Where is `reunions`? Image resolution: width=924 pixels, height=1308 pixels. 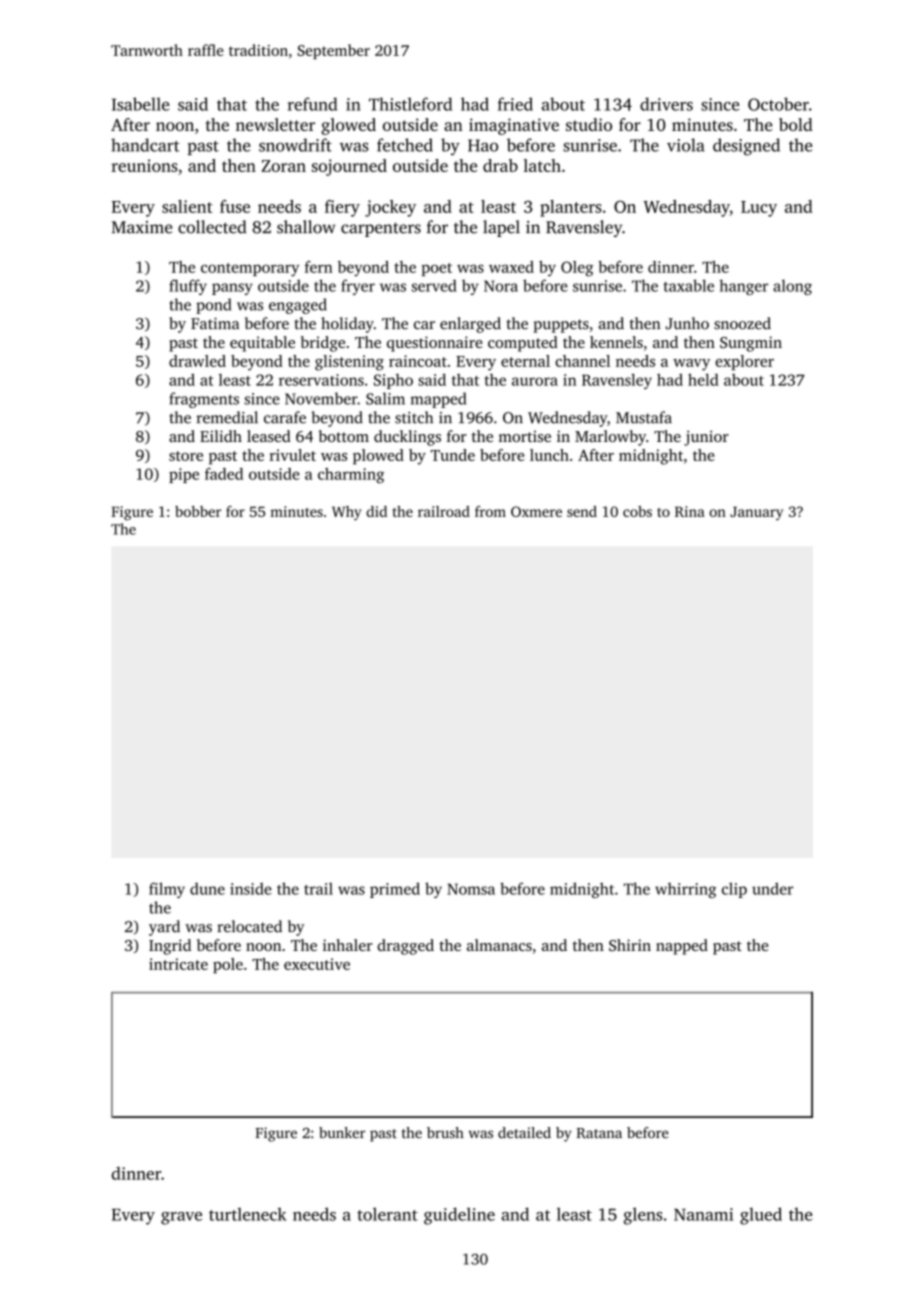
reunions is located at coordinates (144, 165).
